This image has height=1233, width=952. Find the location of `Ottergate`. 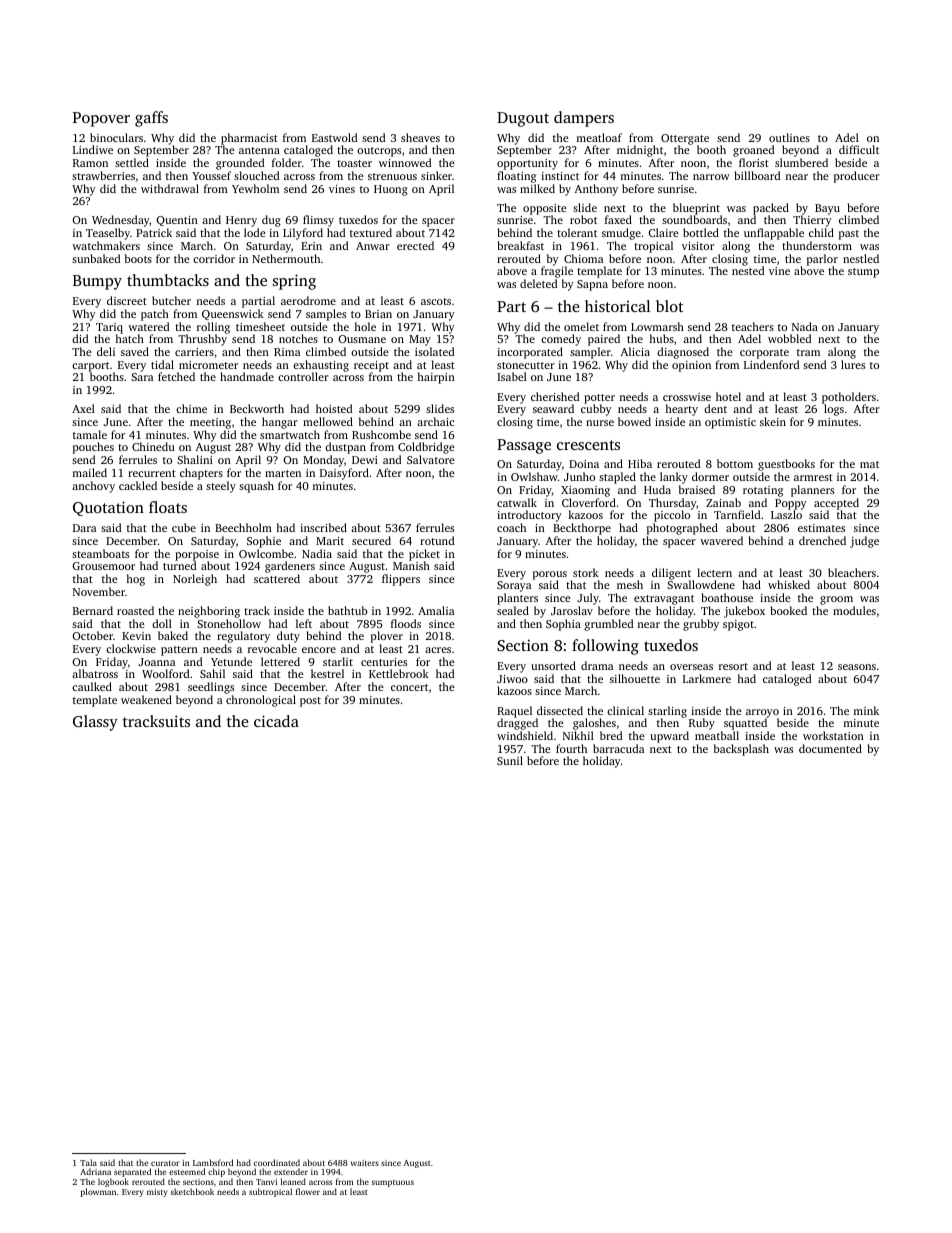

Ottergate is located at coordinates (685, 140).
